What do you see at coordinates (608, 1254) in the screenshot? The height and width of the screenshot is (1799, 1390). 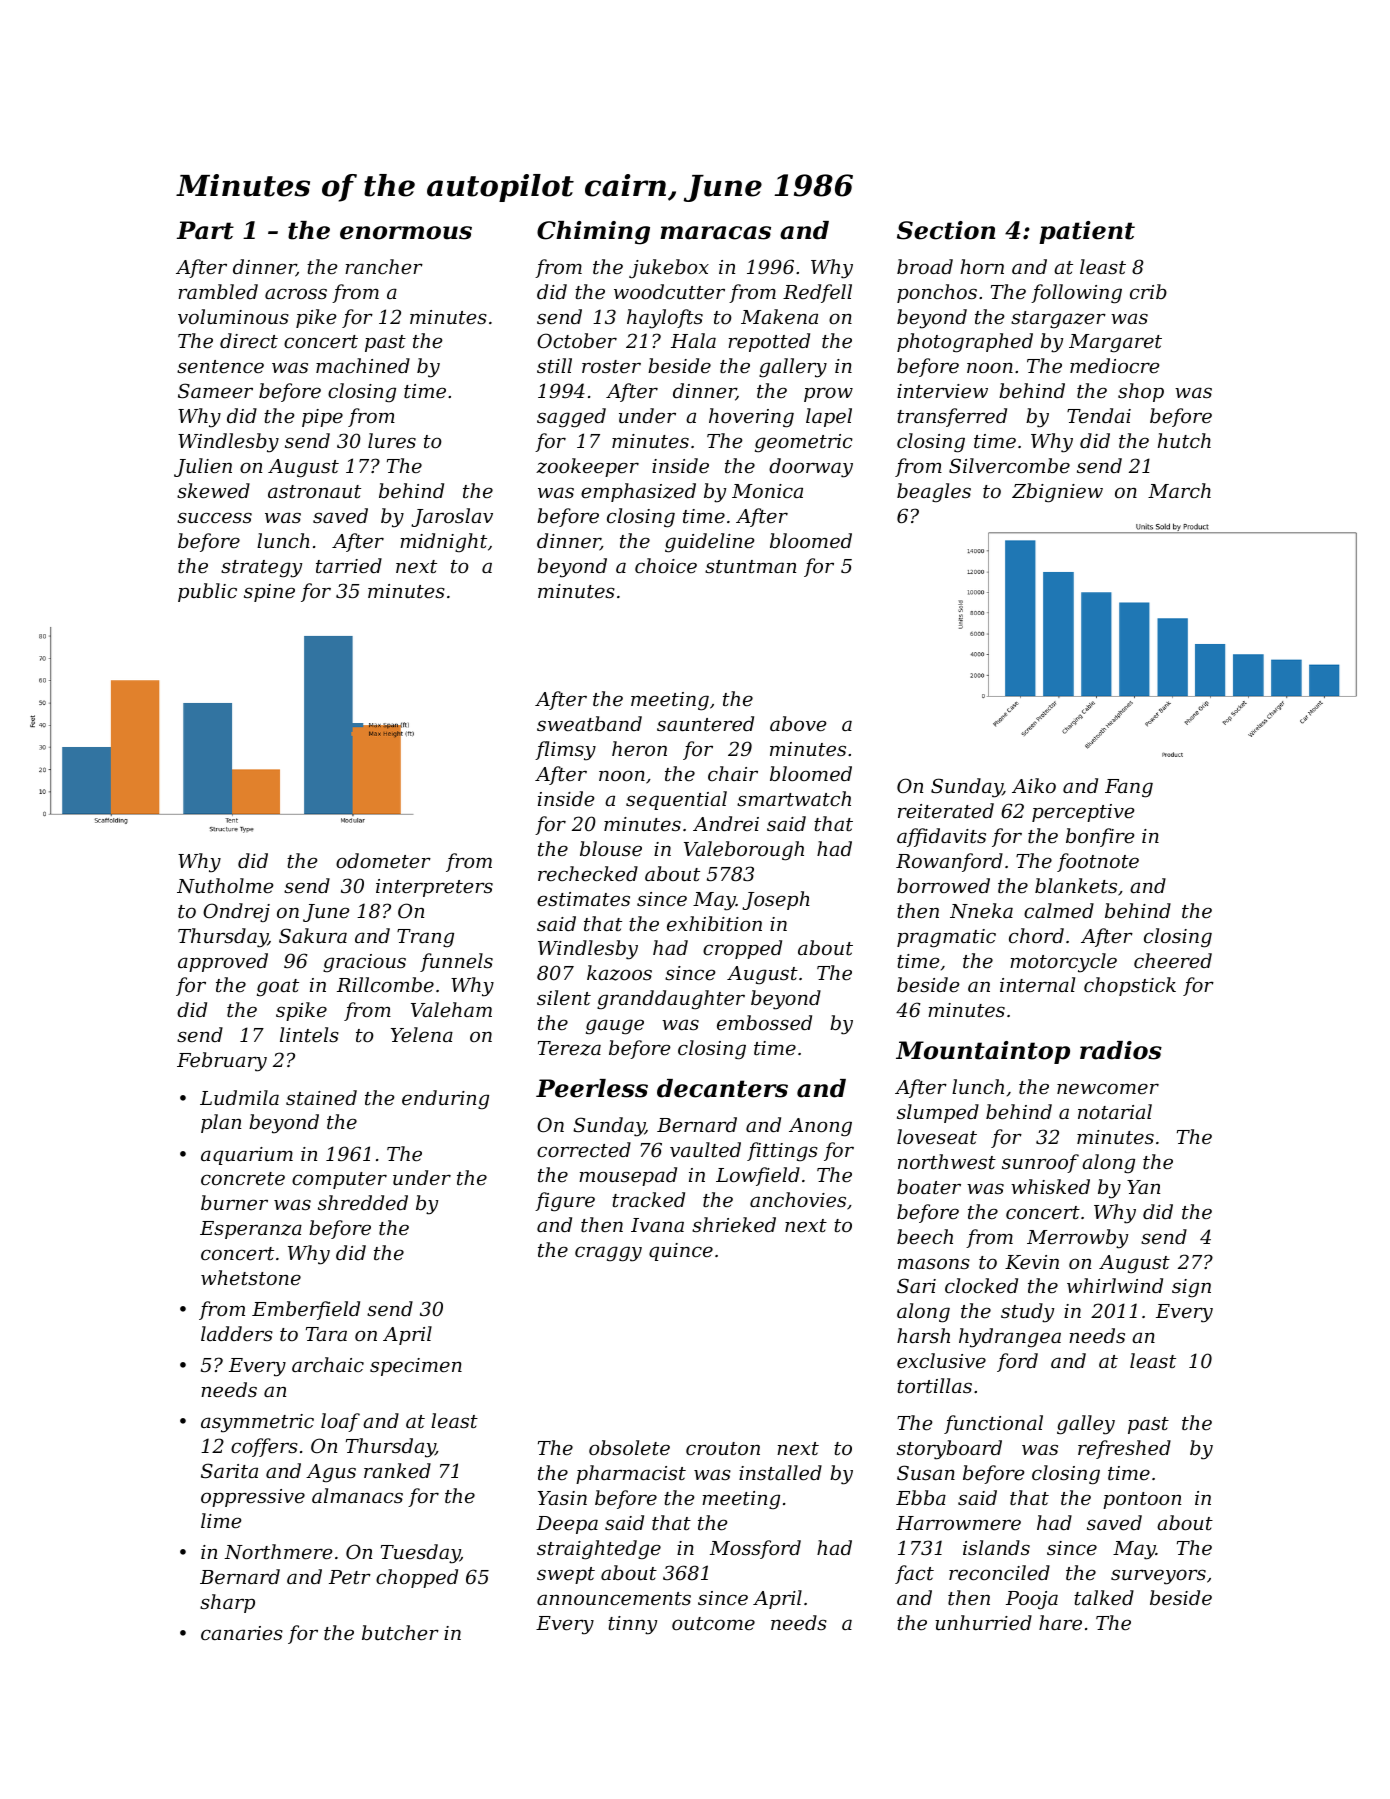 I see `craggy` at bounding box center [608, 1254].
